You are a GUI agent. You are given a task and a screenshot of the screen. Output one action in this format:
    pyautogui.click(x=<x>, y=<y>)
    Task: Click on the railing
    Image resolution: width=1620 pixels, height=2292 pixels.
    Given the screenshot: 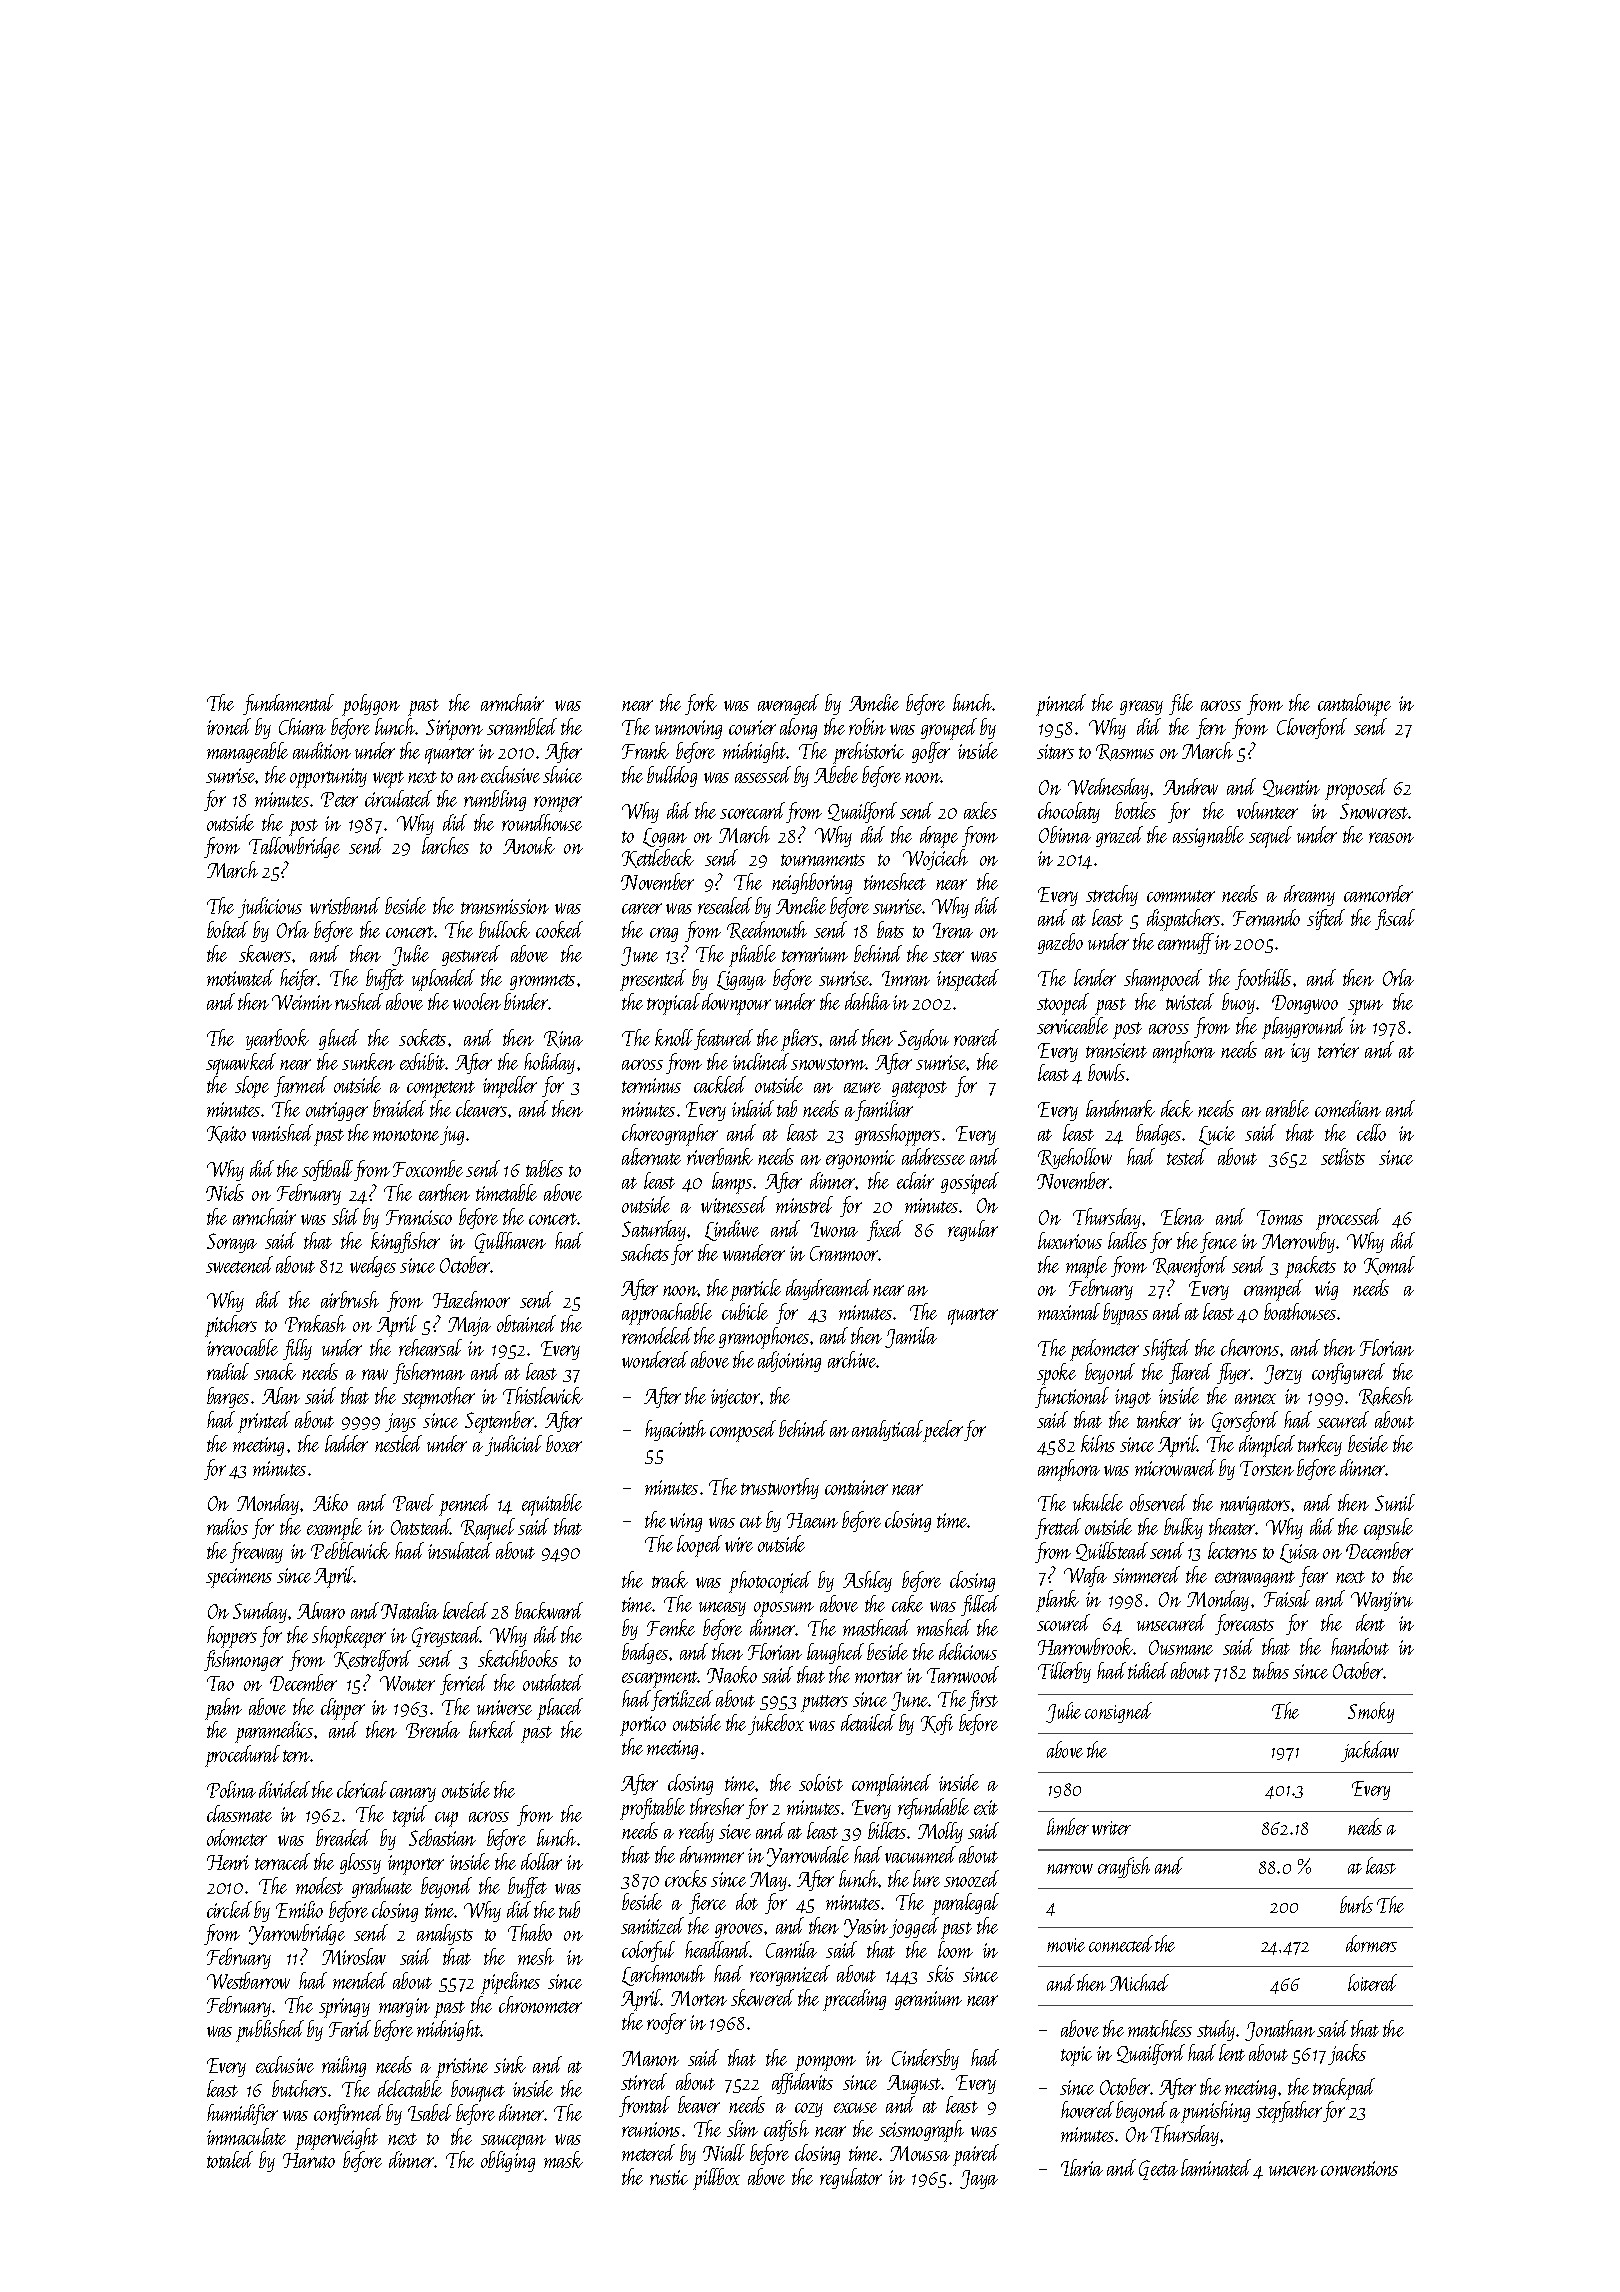 What is the action you would take?
    pyautogui.click(x=344, y=2066)
